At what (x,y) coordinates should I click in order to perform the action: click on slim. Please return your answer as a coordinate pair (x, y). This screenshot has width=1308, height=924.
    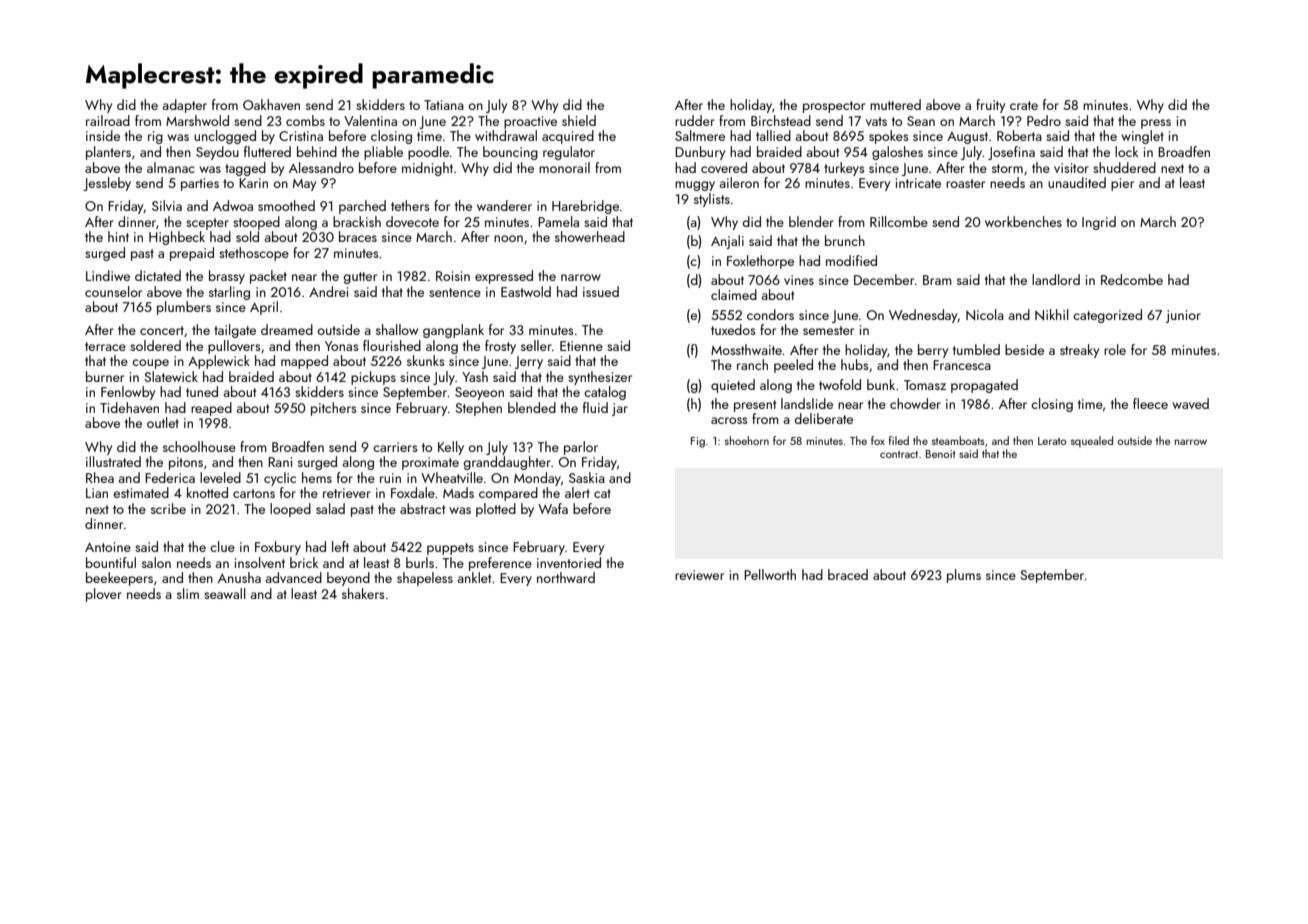
    Looking at the image, I should click on (188, 593).
